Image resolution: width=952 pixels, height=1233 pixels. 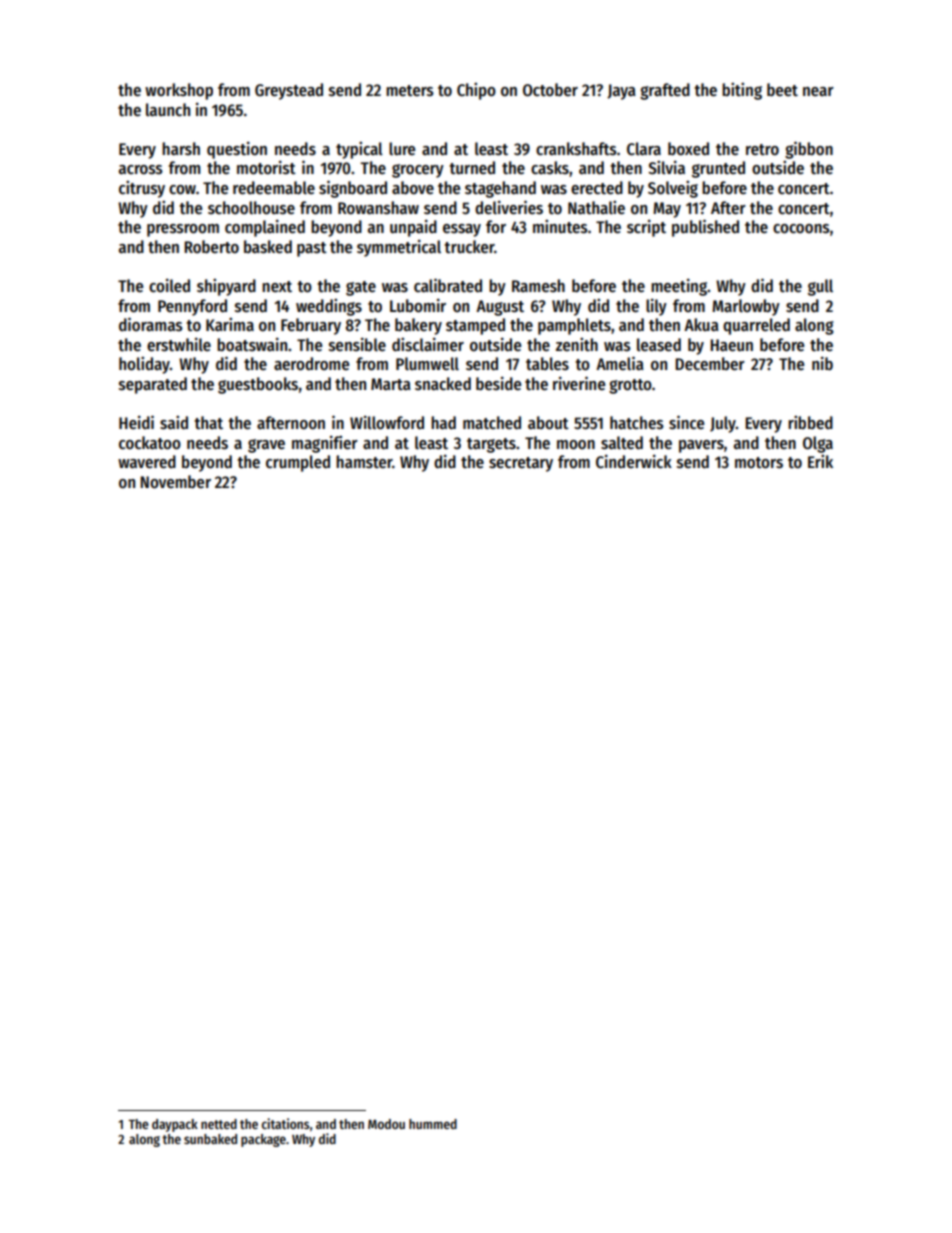 What do you see at coordinates (634, 461) in the image?
I see `Cinderwick` at bounding box center [634, 461].
